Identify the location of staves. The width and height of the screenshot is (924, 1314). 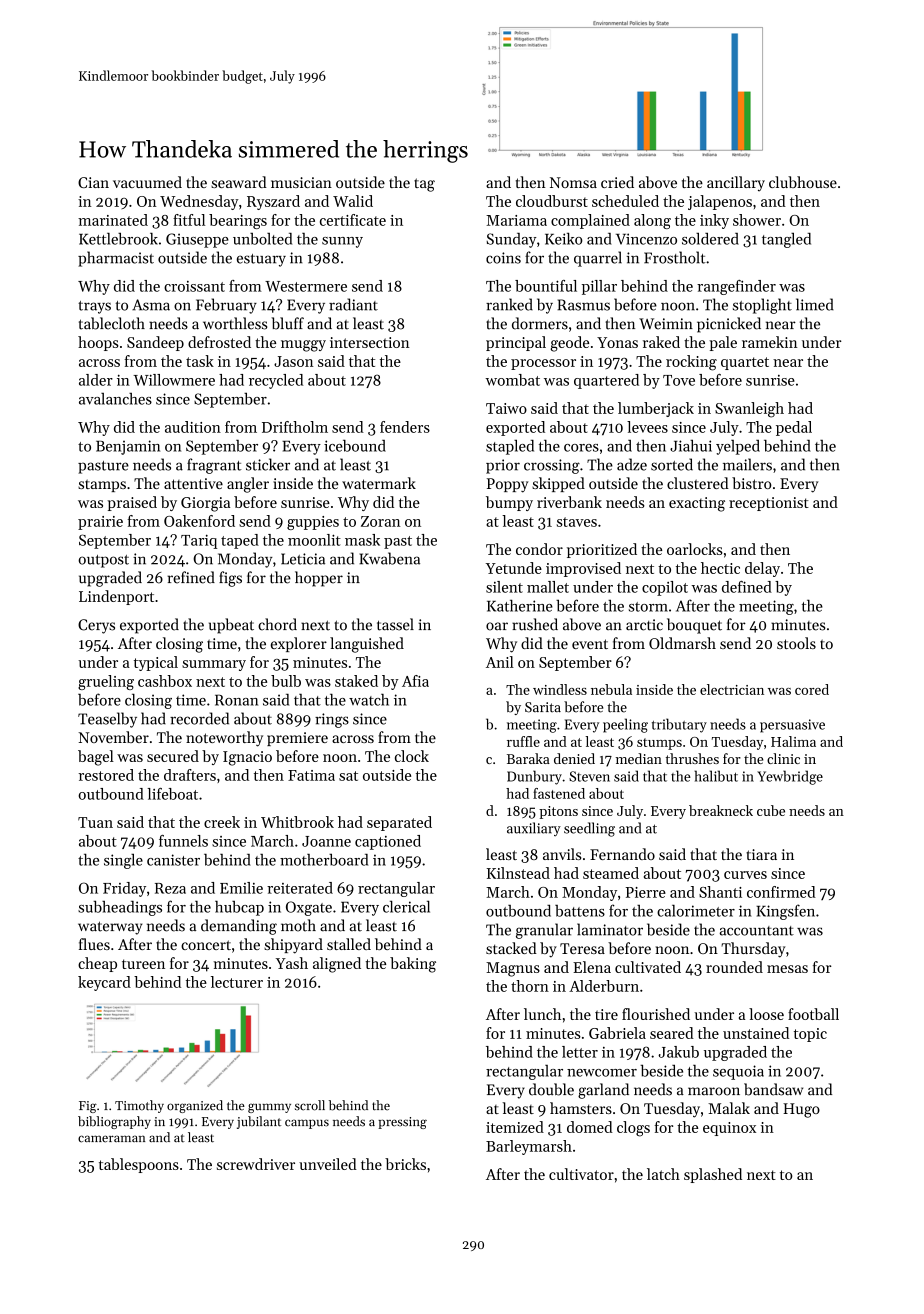
(577, 522).
